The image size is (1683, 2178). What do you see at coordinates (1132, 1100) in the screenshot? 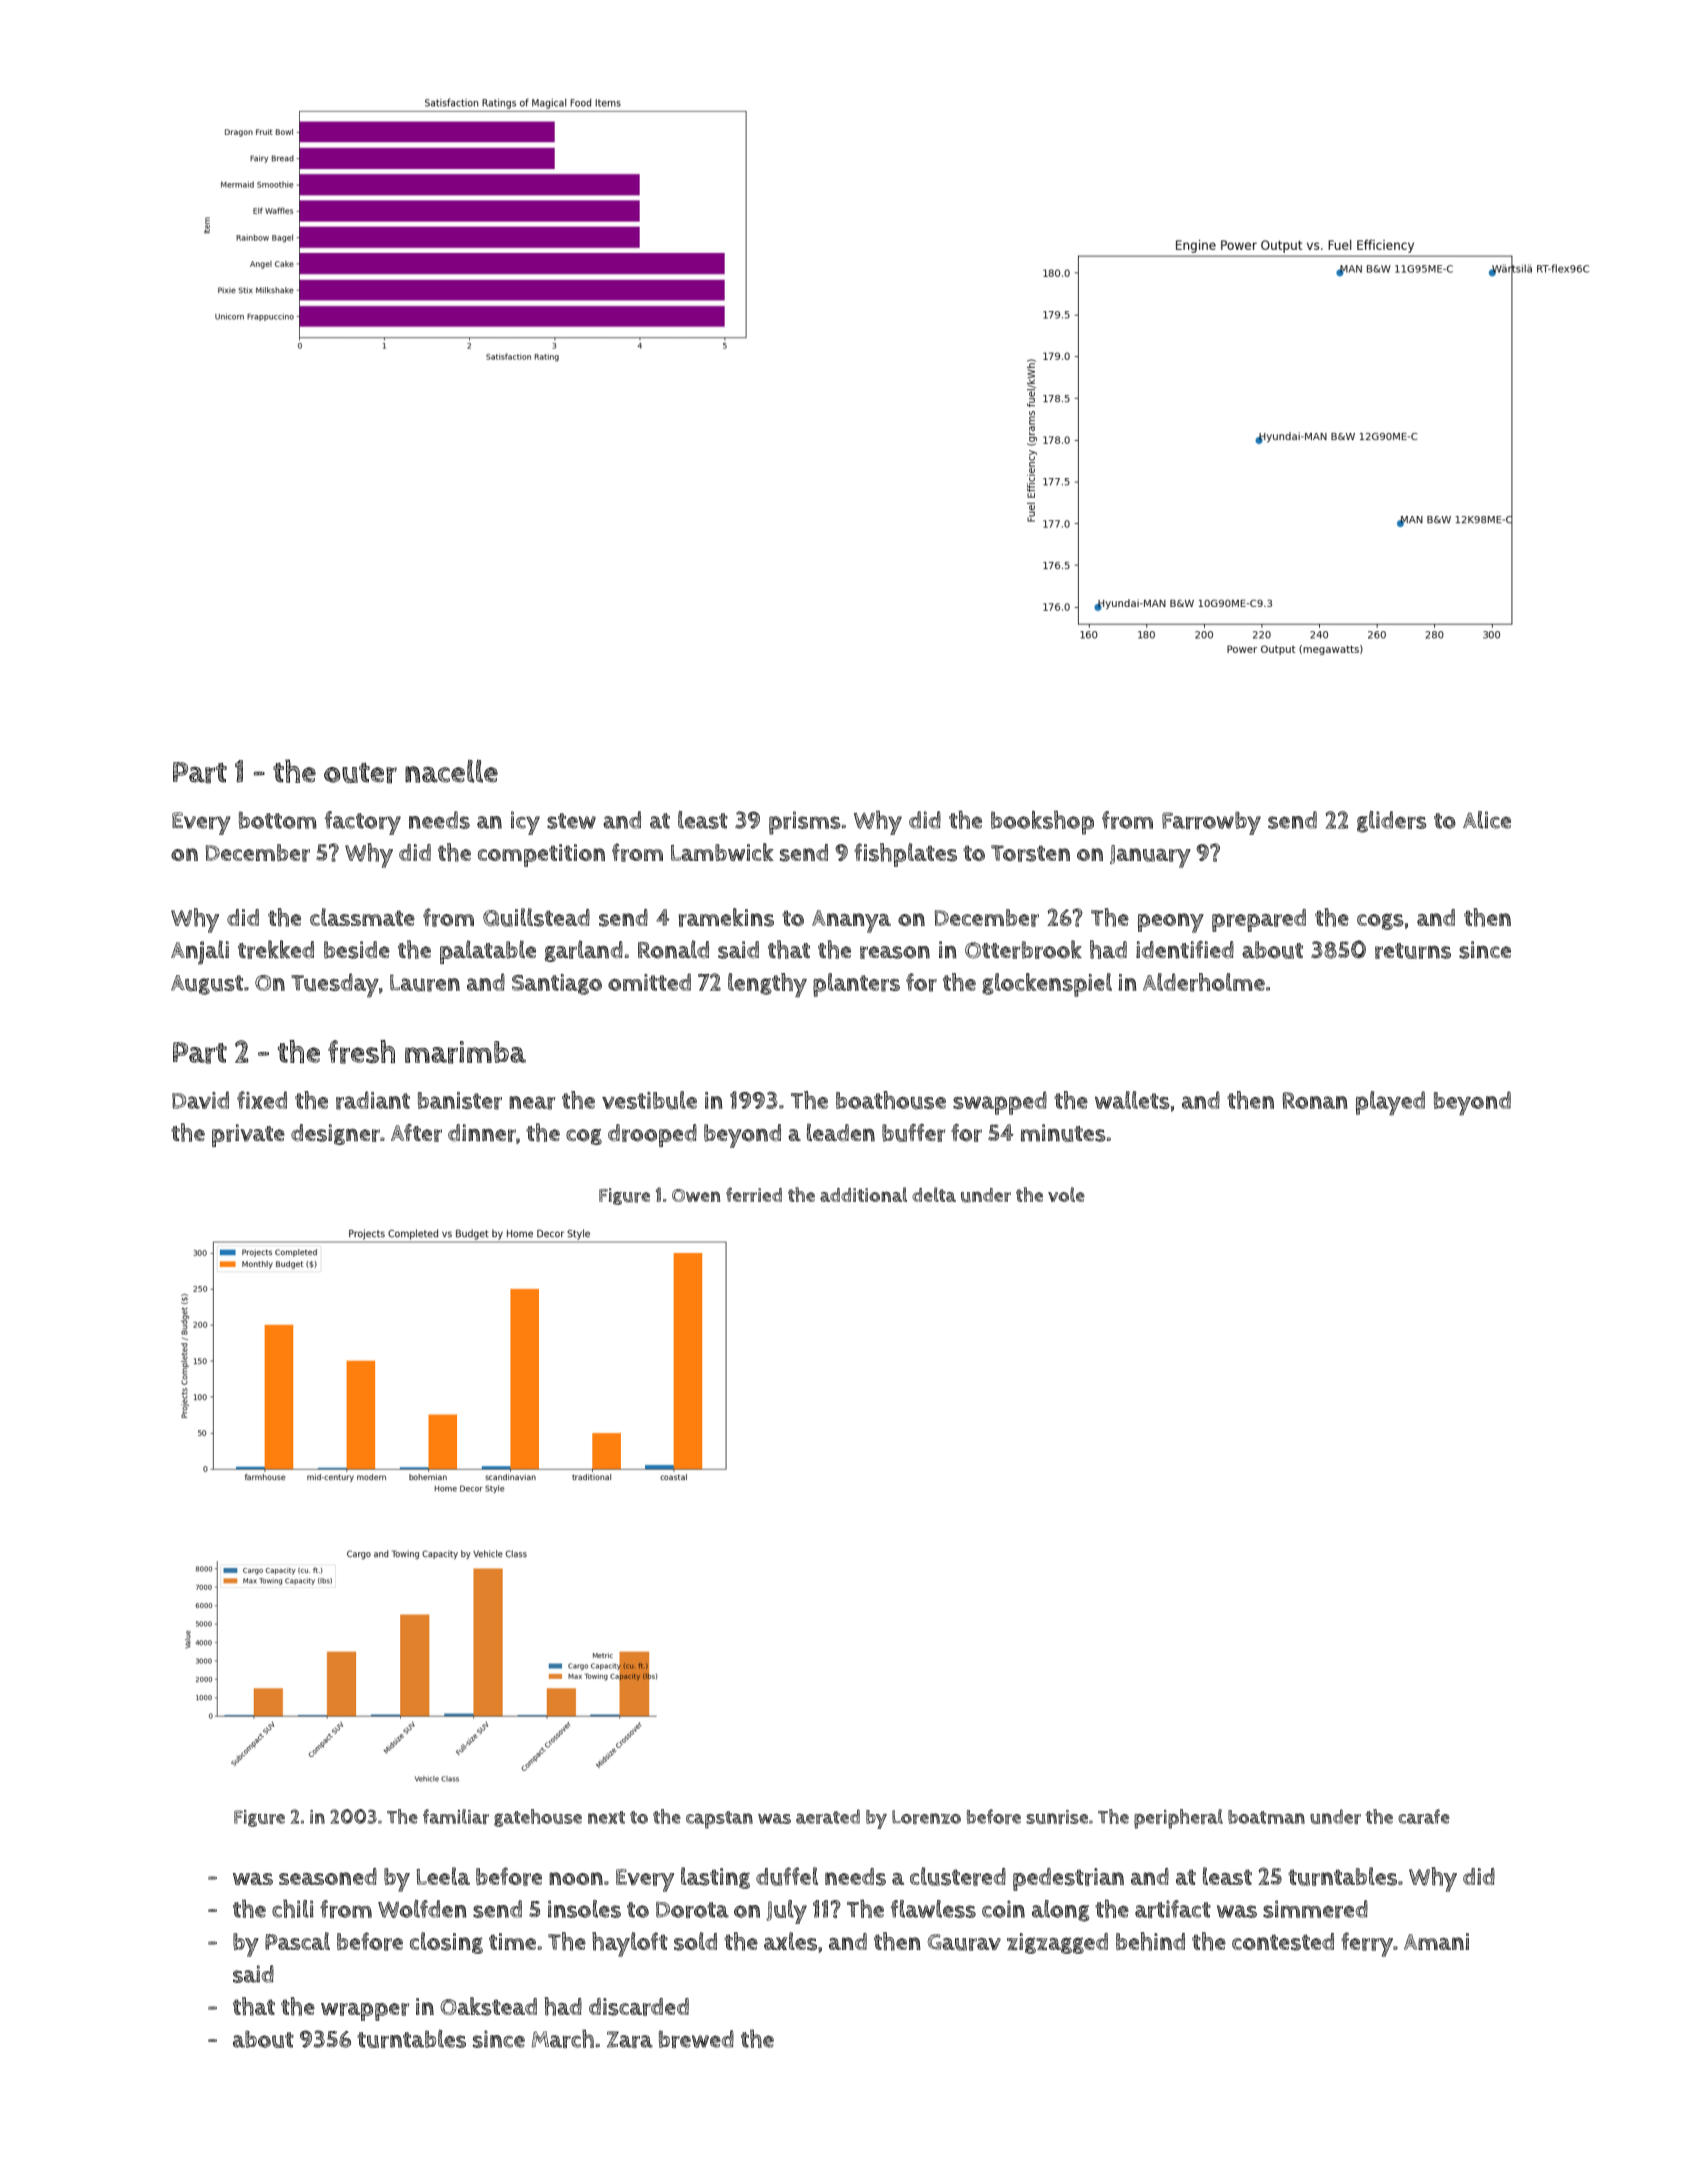
I see `wallets` at bounding box center [1132, 1100].
